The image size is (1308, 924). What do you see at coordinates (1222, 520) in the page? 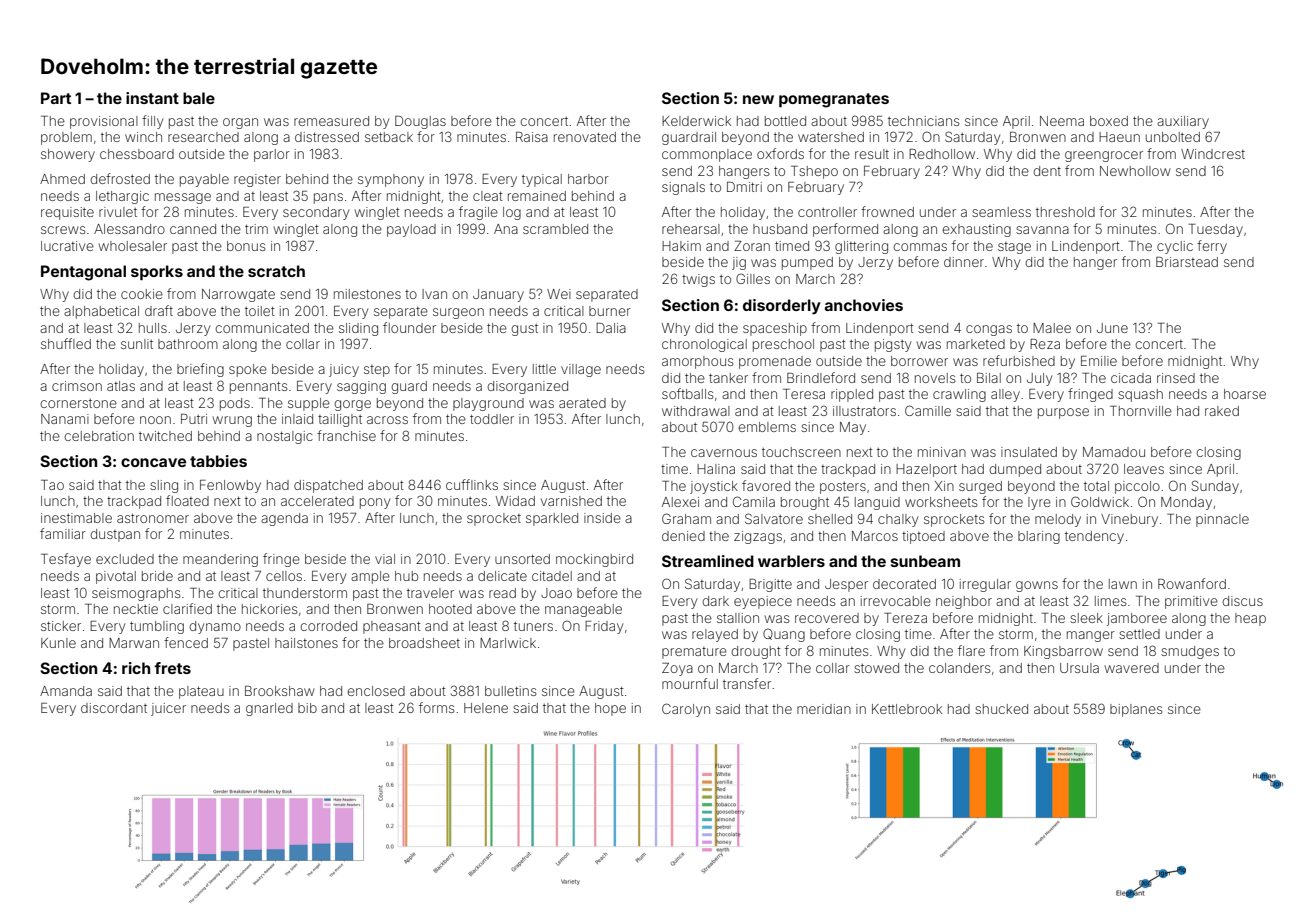
I see `pinnacle` at bounding box center [1222, 520].
